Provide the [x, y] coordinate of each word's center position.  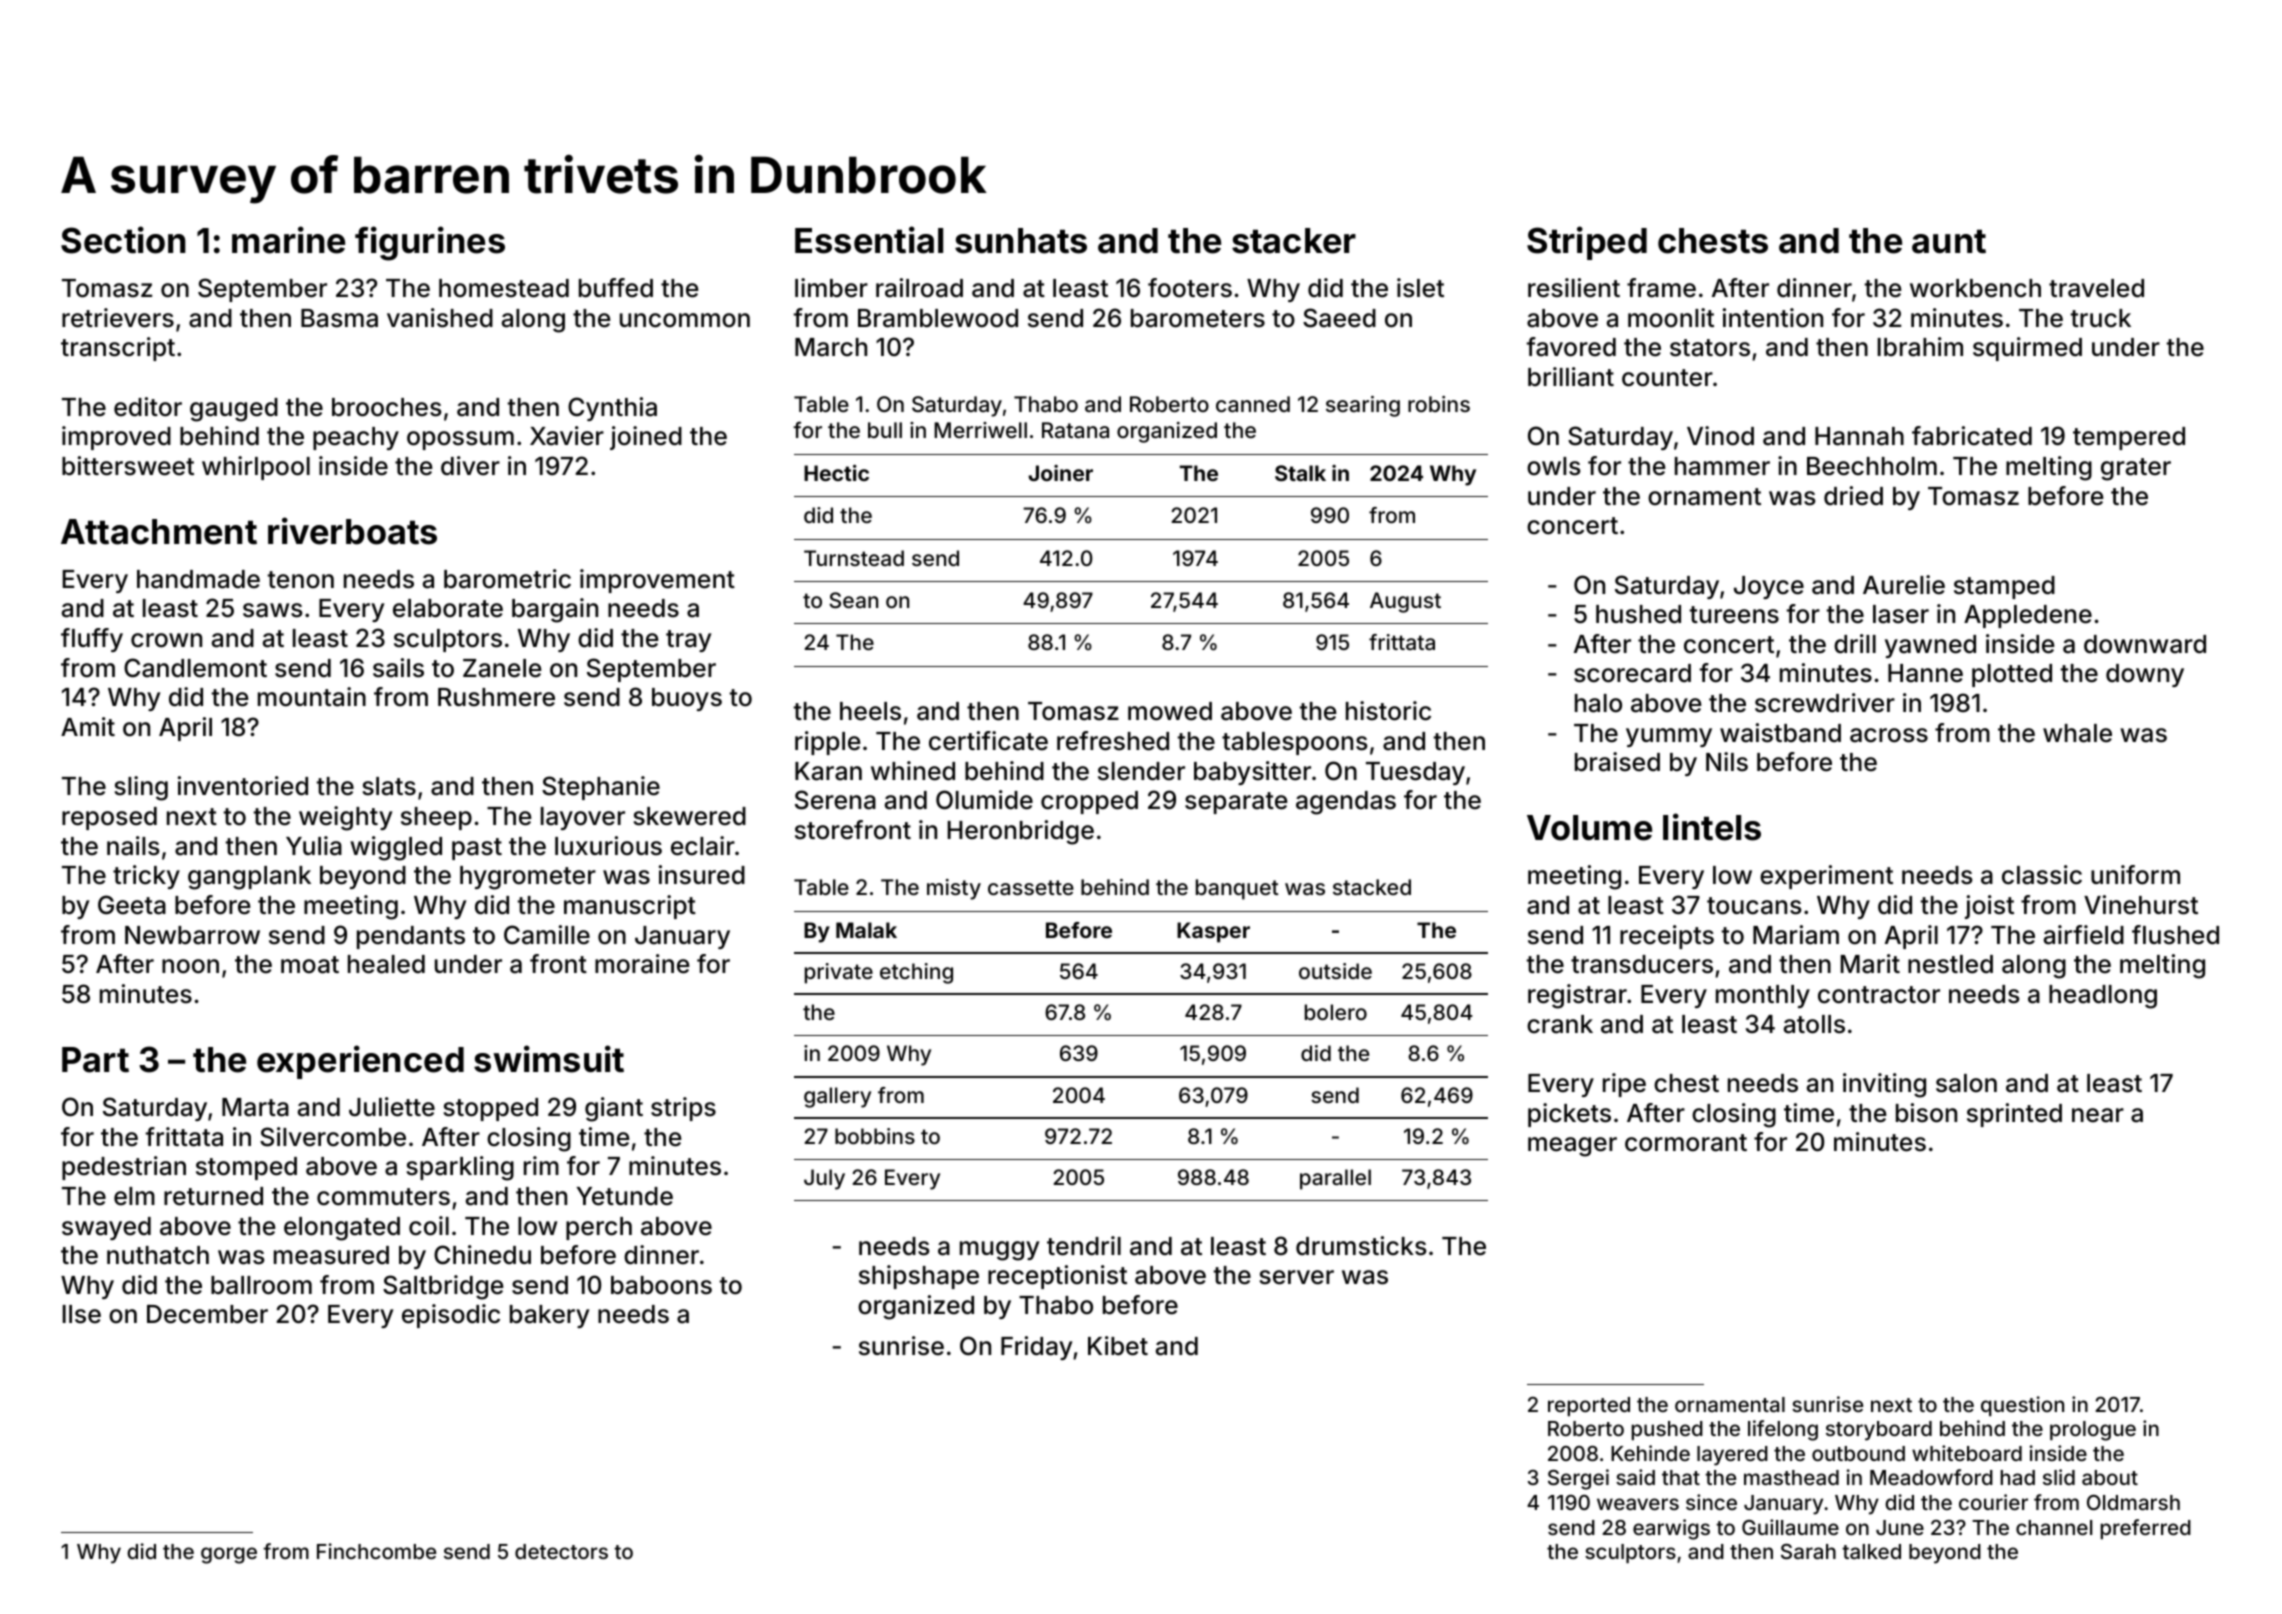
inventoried [243, 786]
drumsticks [1361, 1246]
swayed [106, 1228]
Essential [869, 240]
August [1405, 602]
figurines [430, 243]
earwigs [1671, 1529]
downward [2145, 644]
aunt [1949, 241]
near [2098, 1115]
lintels [1712, 827]
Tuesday [1415, 773]
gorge [229, 1555]
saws [272, 610]
